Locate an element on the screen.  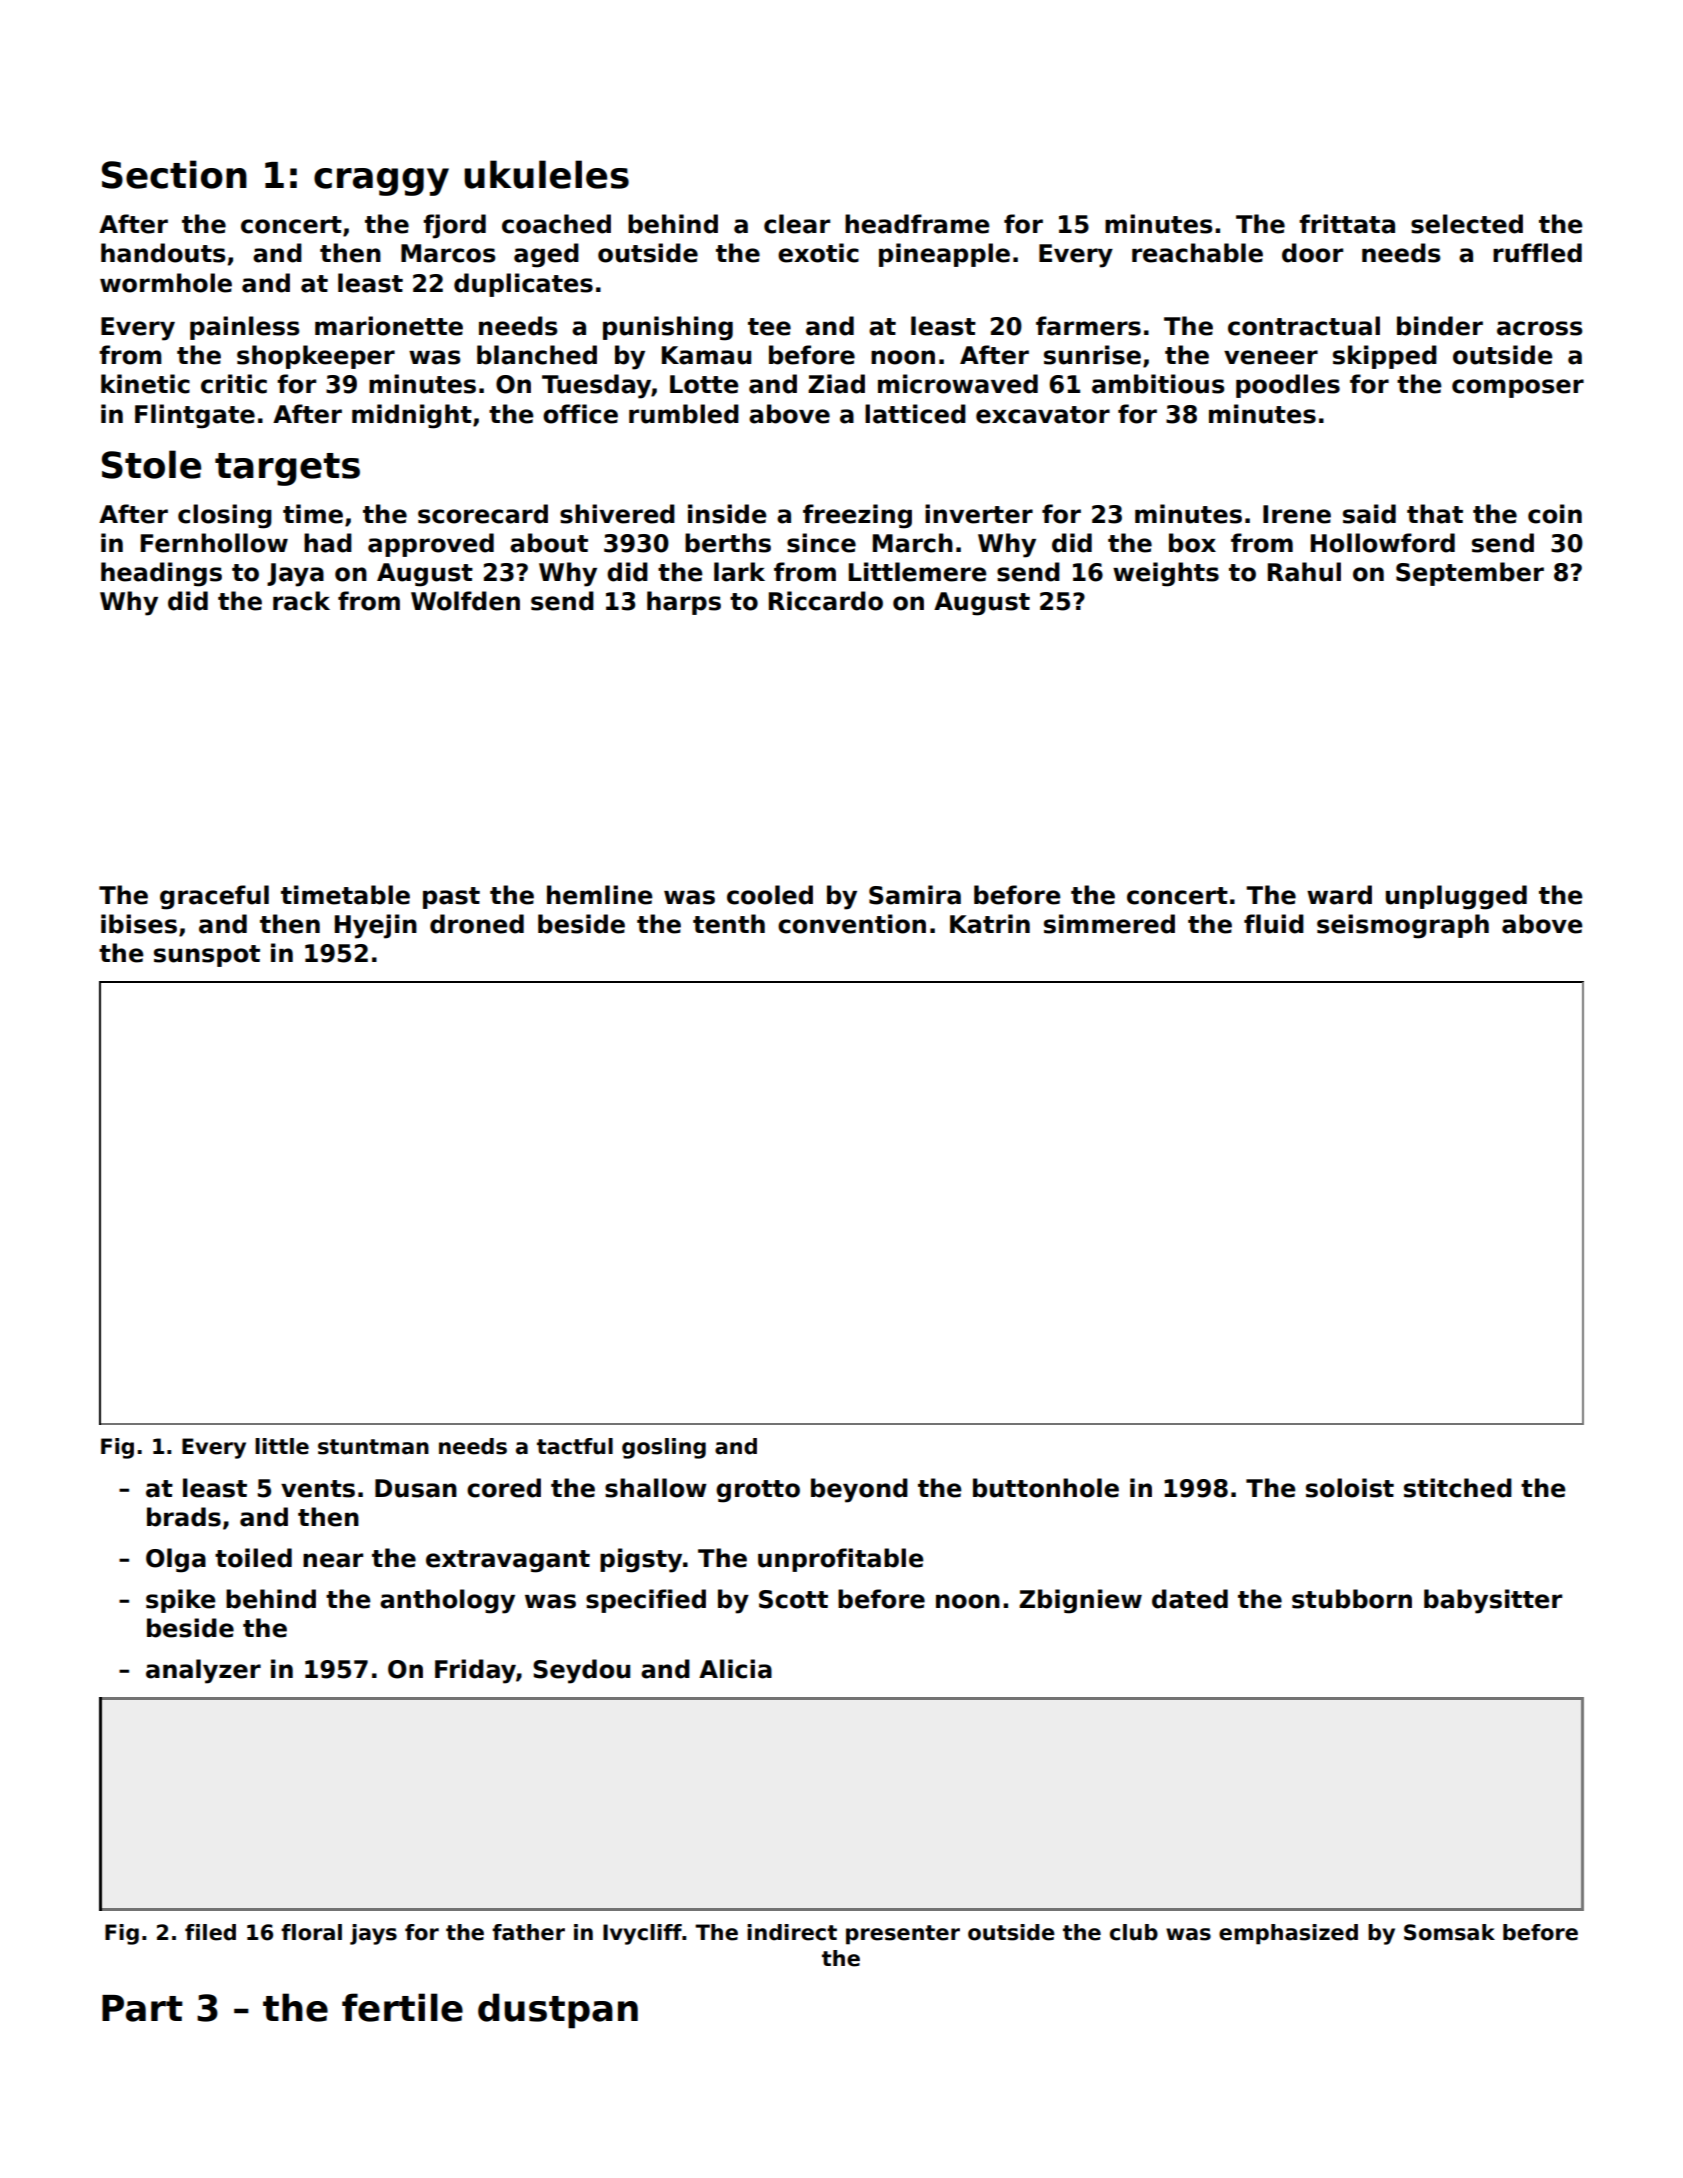
graceful is located at coordinates (214, 897).
